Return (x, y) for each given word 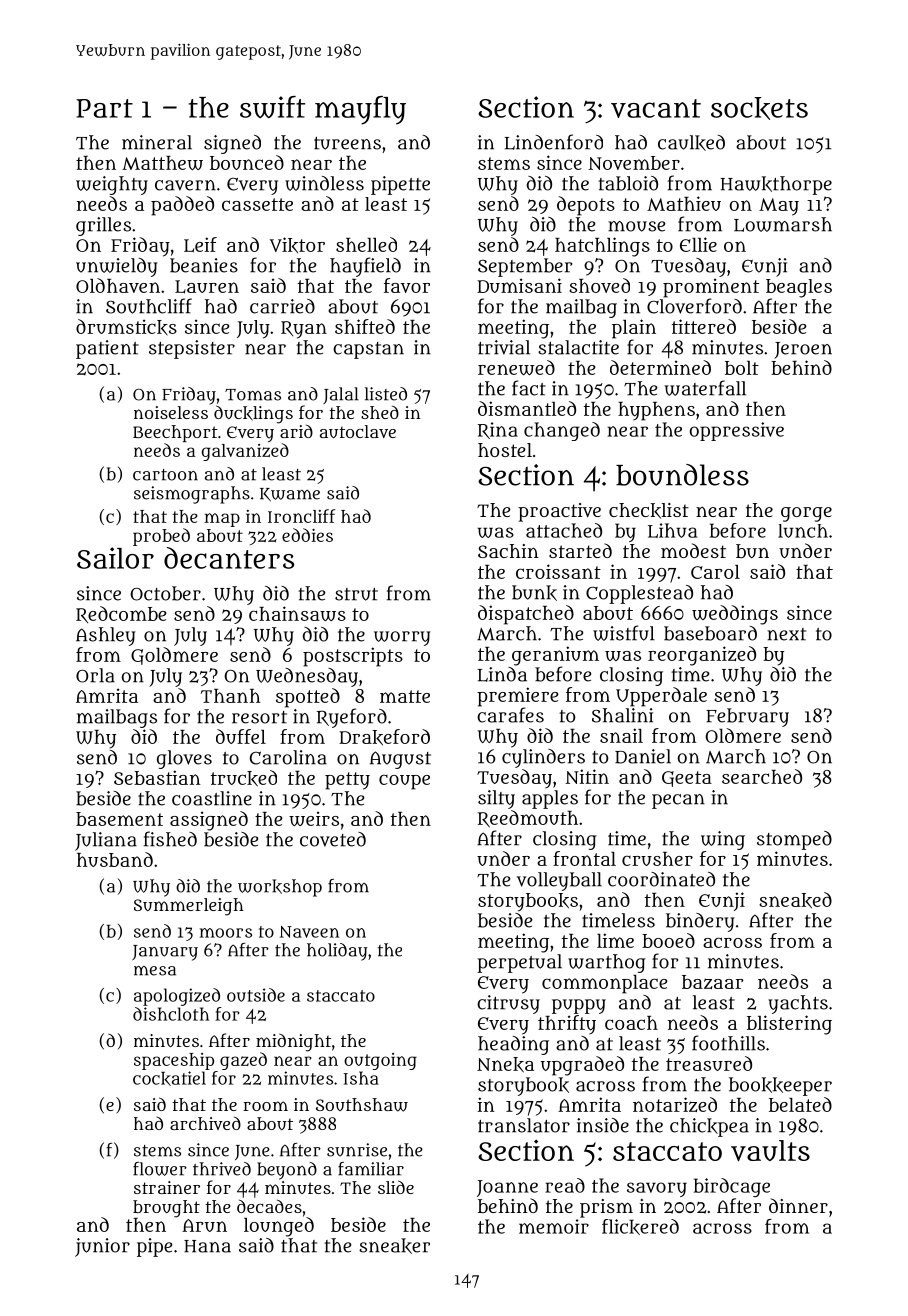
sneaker (394, 1246)
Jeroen (803, 350)
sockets (759, 108)
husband (115, 859)
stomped (794, 840)
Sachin (508, 551)
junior (102, 1247)
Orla (95, 675)
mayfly (360, 110)
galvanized (245, 452)
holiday (337, 952)
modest (693, 550)
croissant (558, 571)
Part (104, 108)
